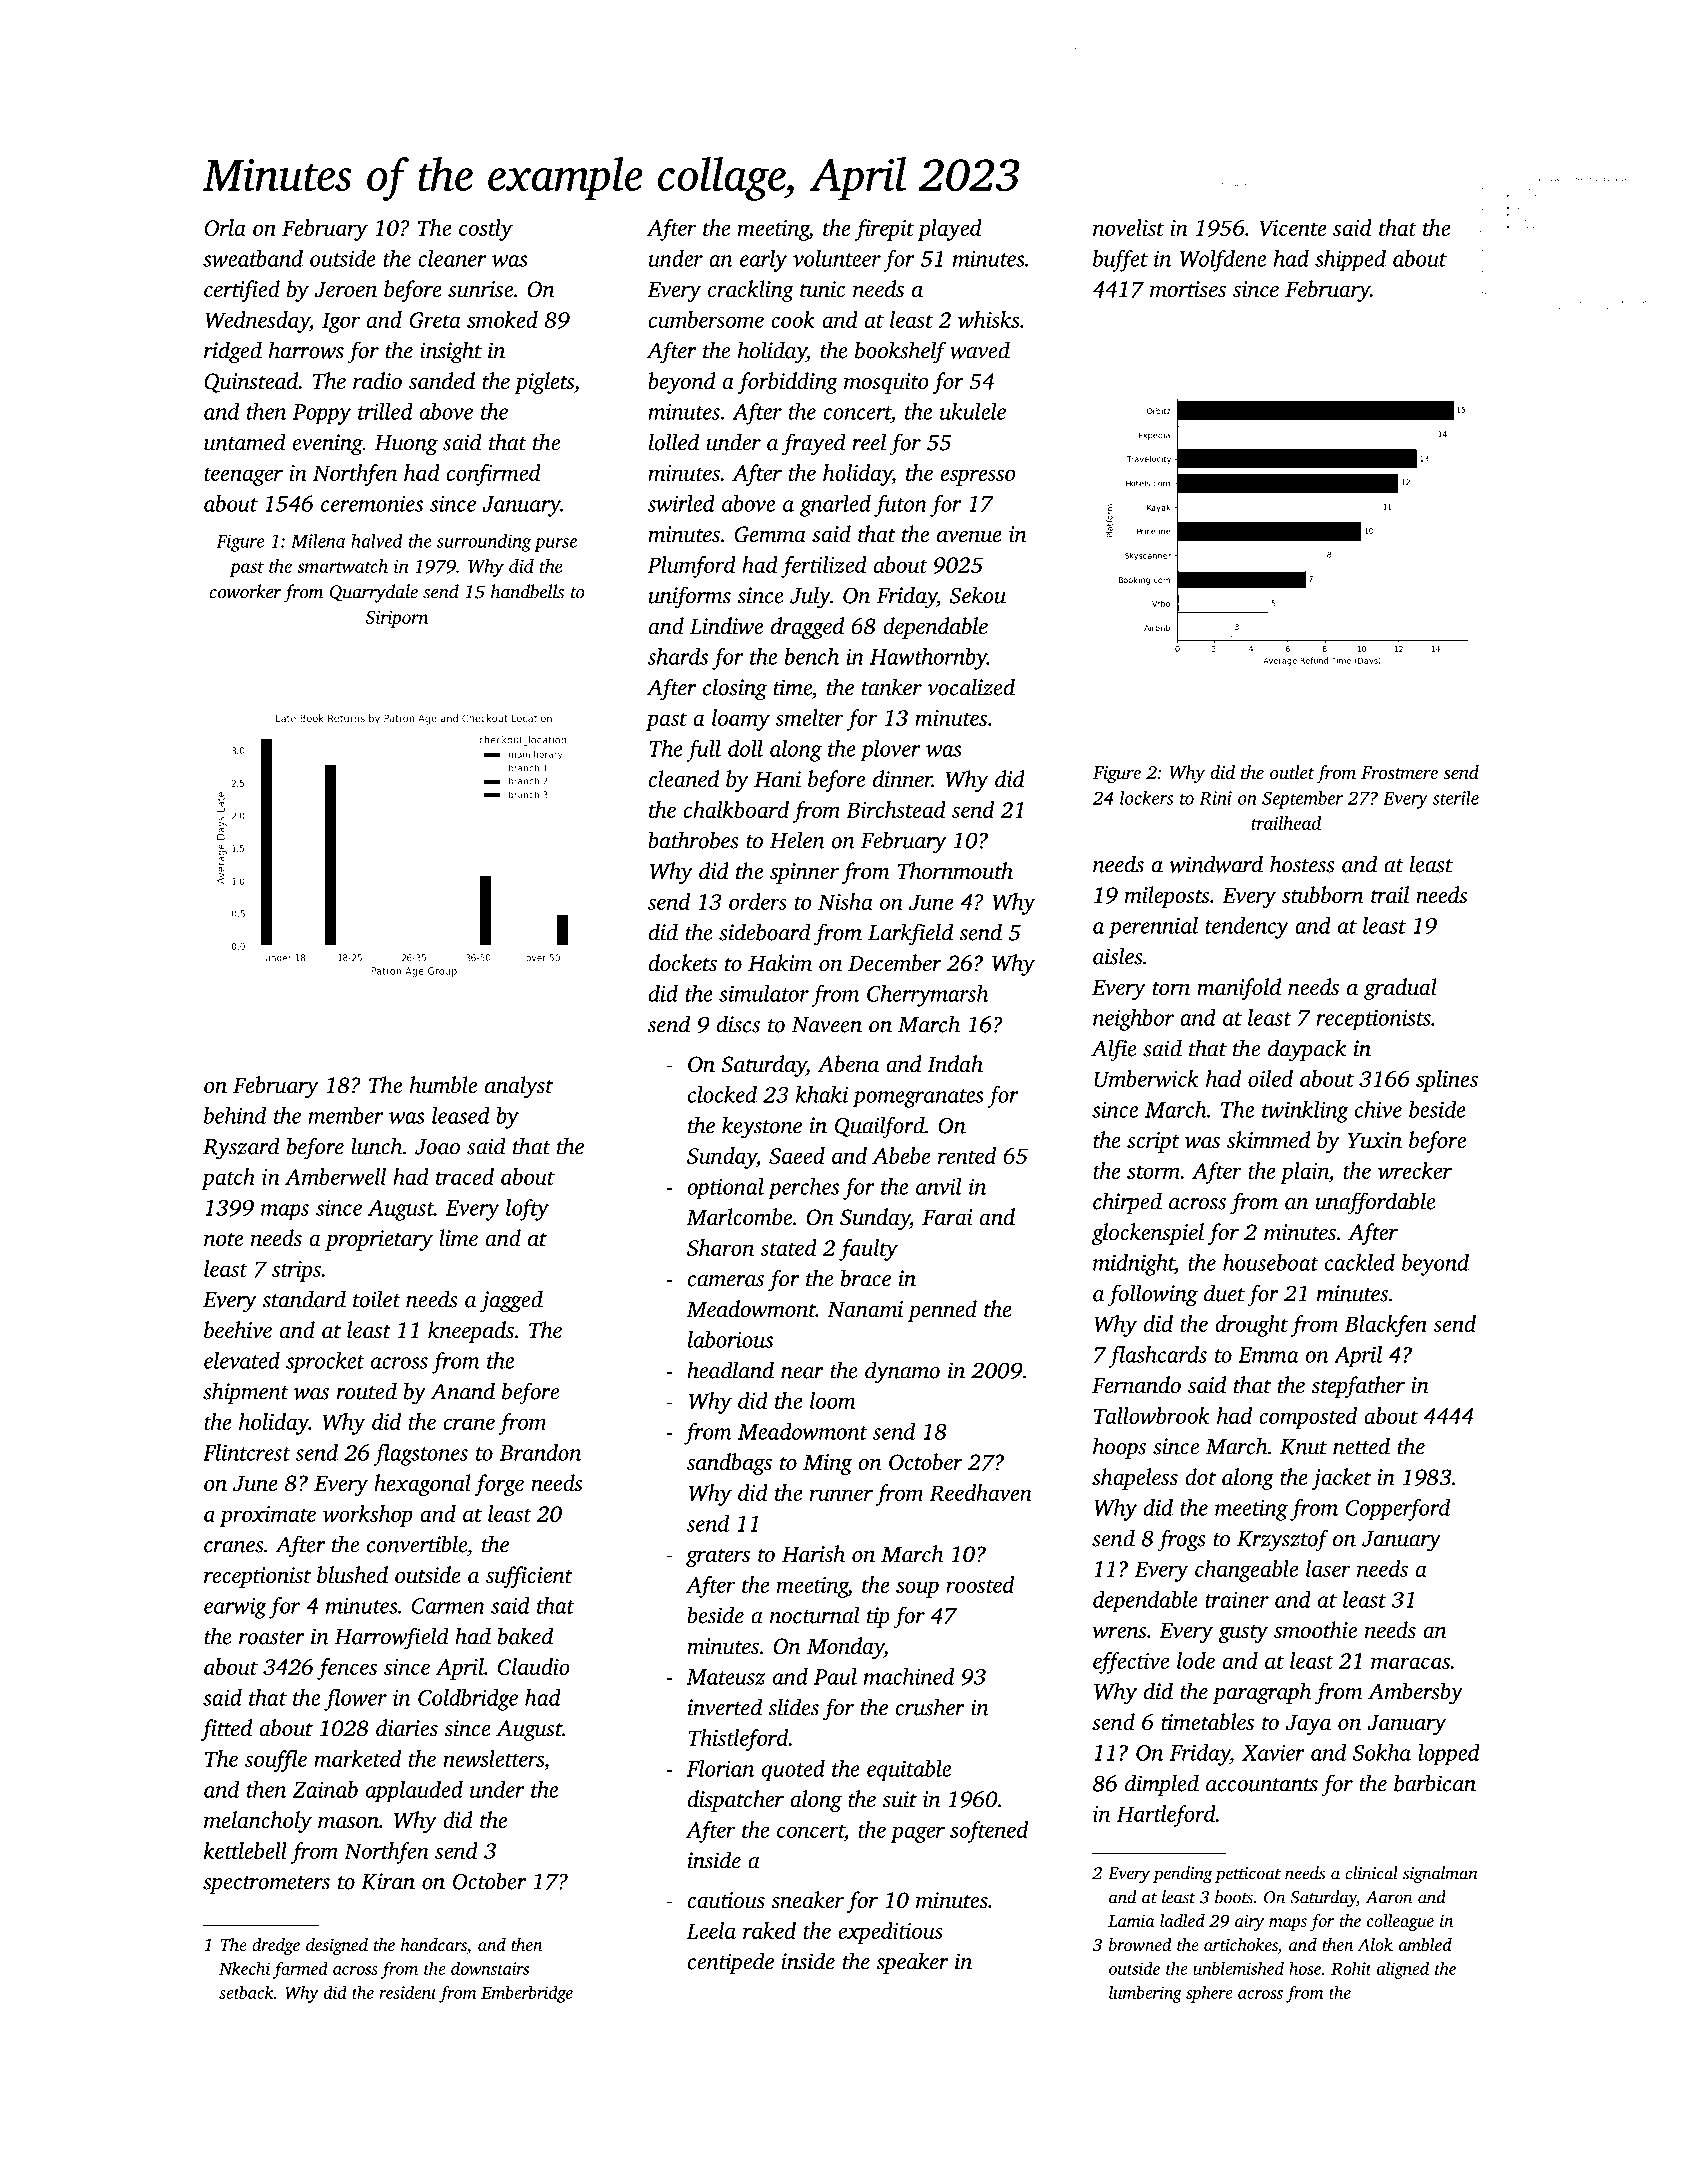  I want to click on firepit, so click(884, 230).
